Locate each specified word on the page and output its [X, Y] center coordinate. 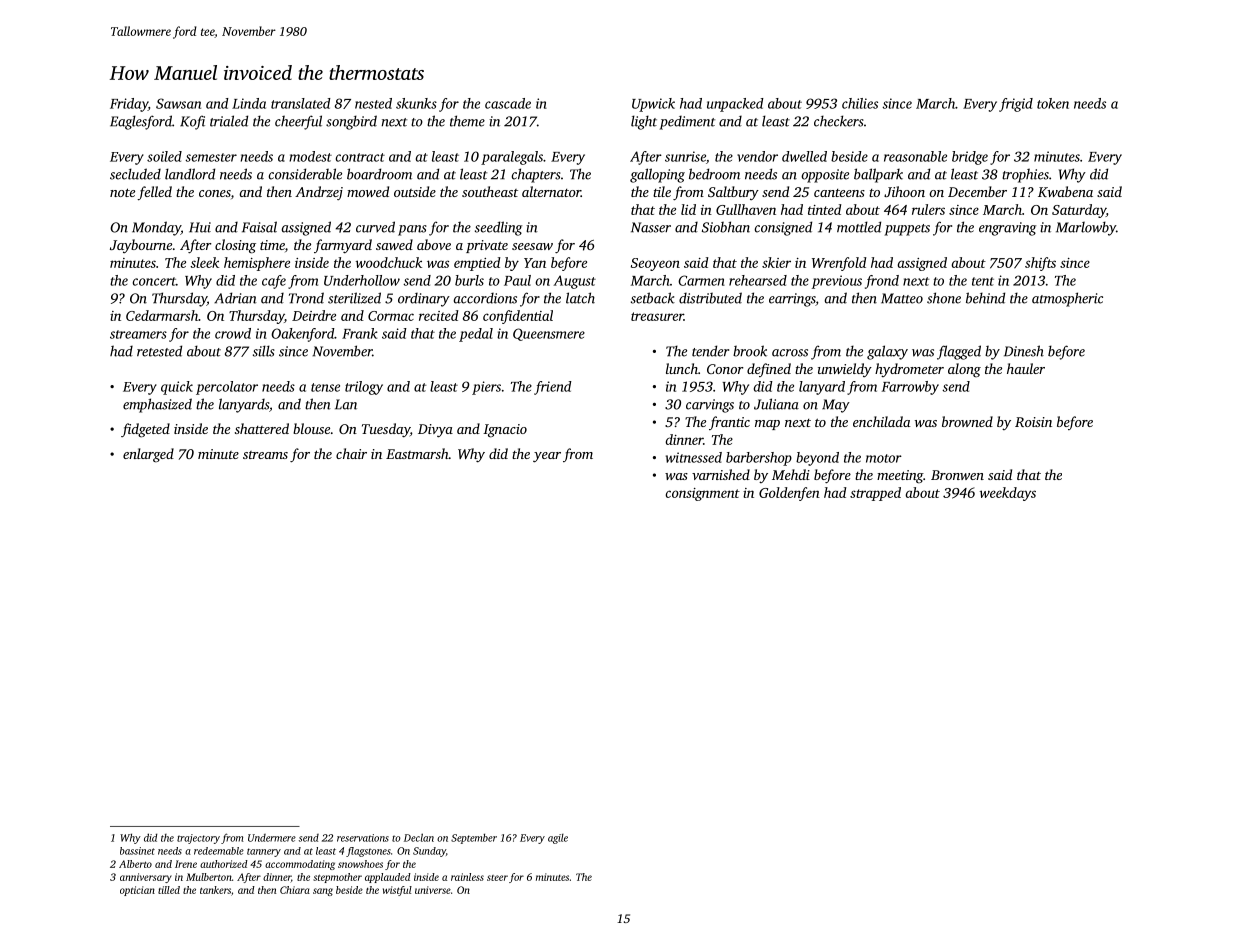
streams [265, 455]
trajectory [198, 839]
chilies [860, 103]
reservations [363, 838]
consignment [703, 494]
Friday [129, 105]
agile [558, 839]
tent [983, 281]
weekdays [1008, 494]
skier [776, 262]
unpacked [735, 105]
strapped [875, 494]
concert [154, 281]
